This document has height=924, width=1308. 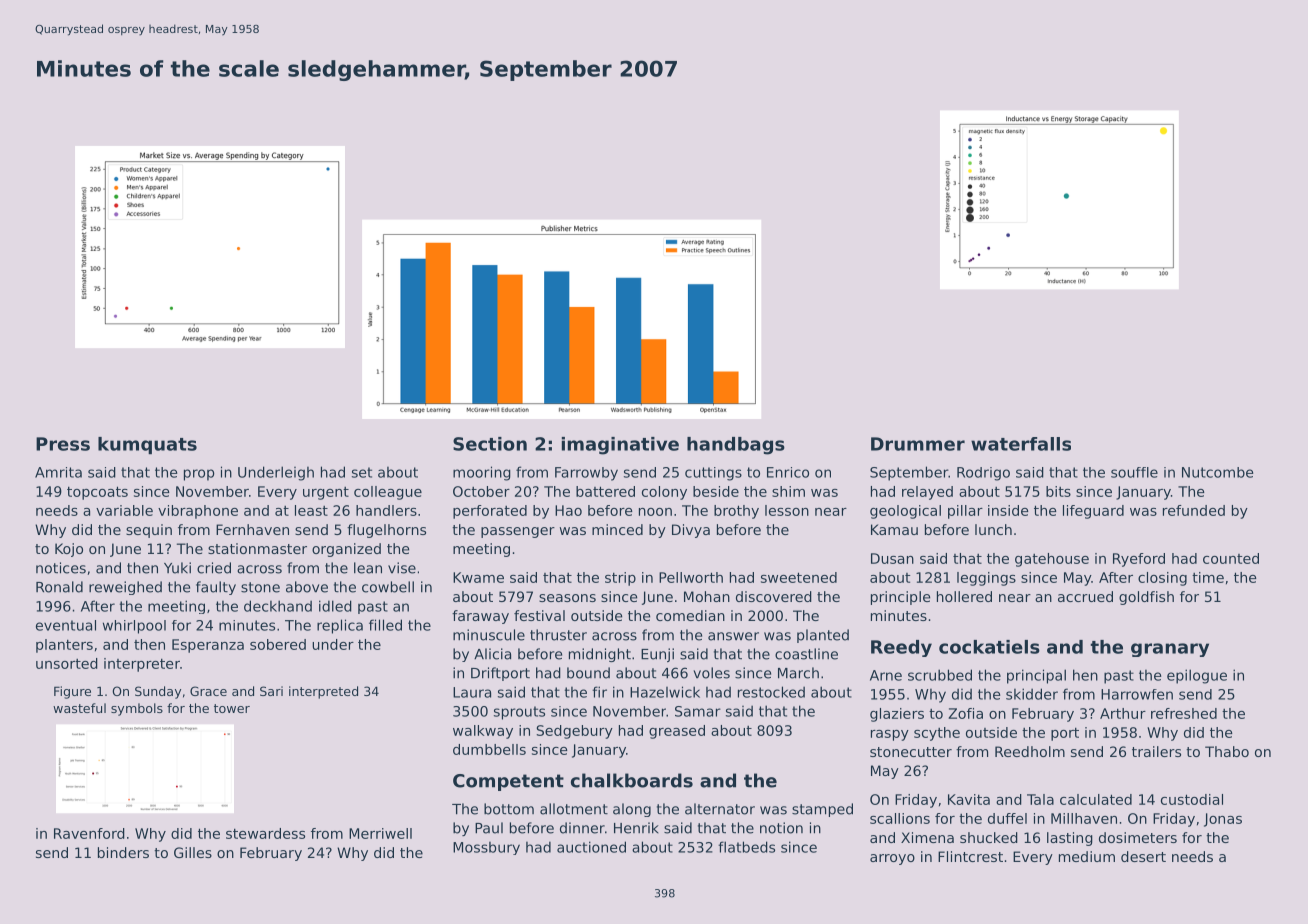 What do you see at coordinates (1192, 799) in the document?
I see `custodial` at bounding box center [1192, 799].
